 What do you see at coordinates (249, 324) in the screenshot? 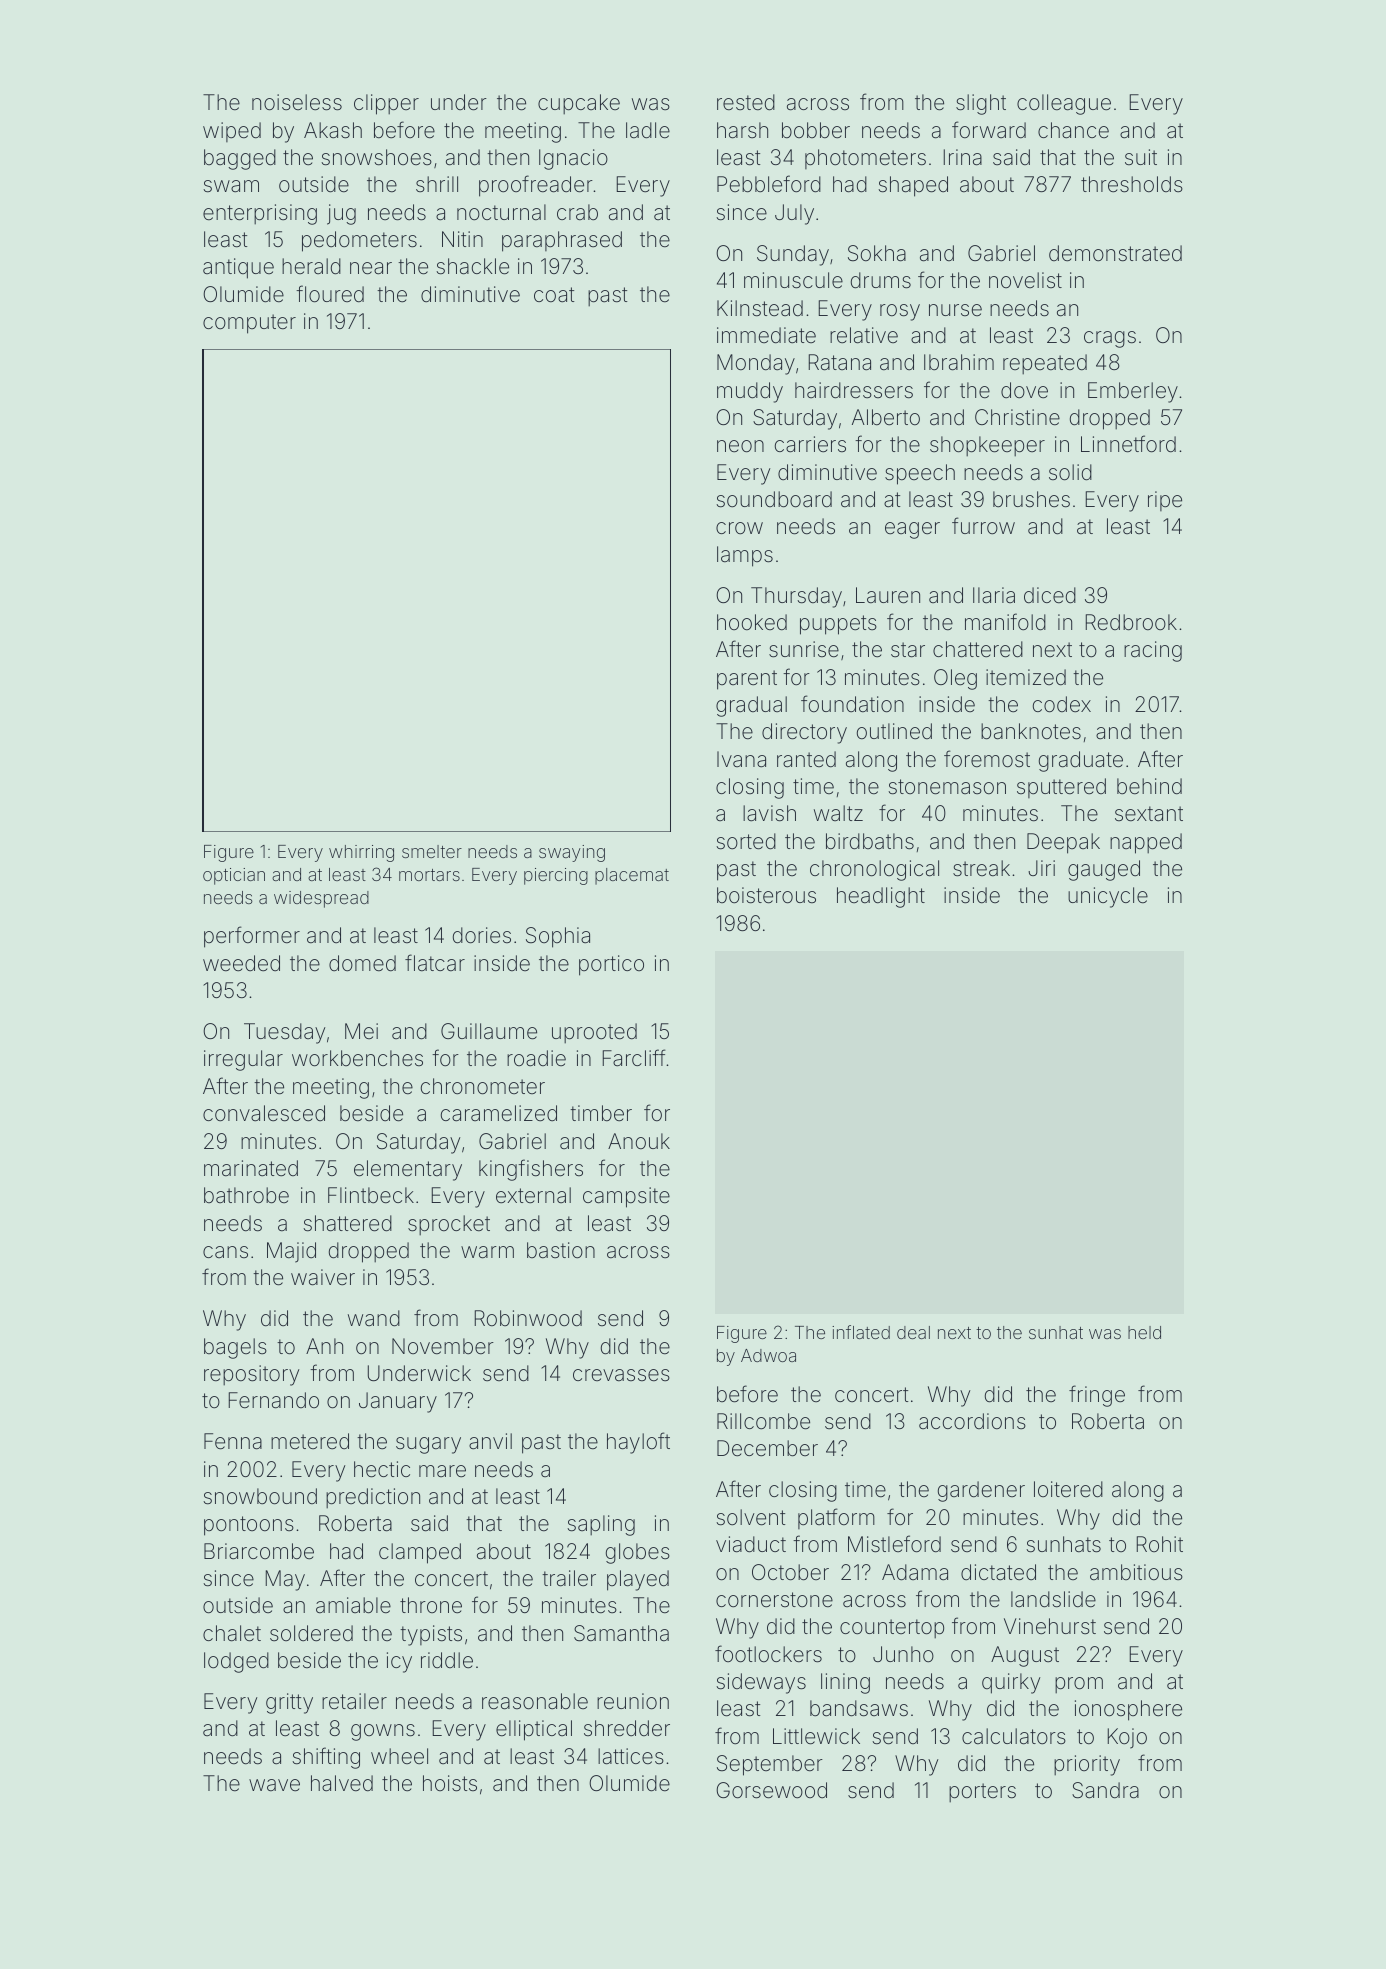
I see `computer` at bounding box center [249, 324].
